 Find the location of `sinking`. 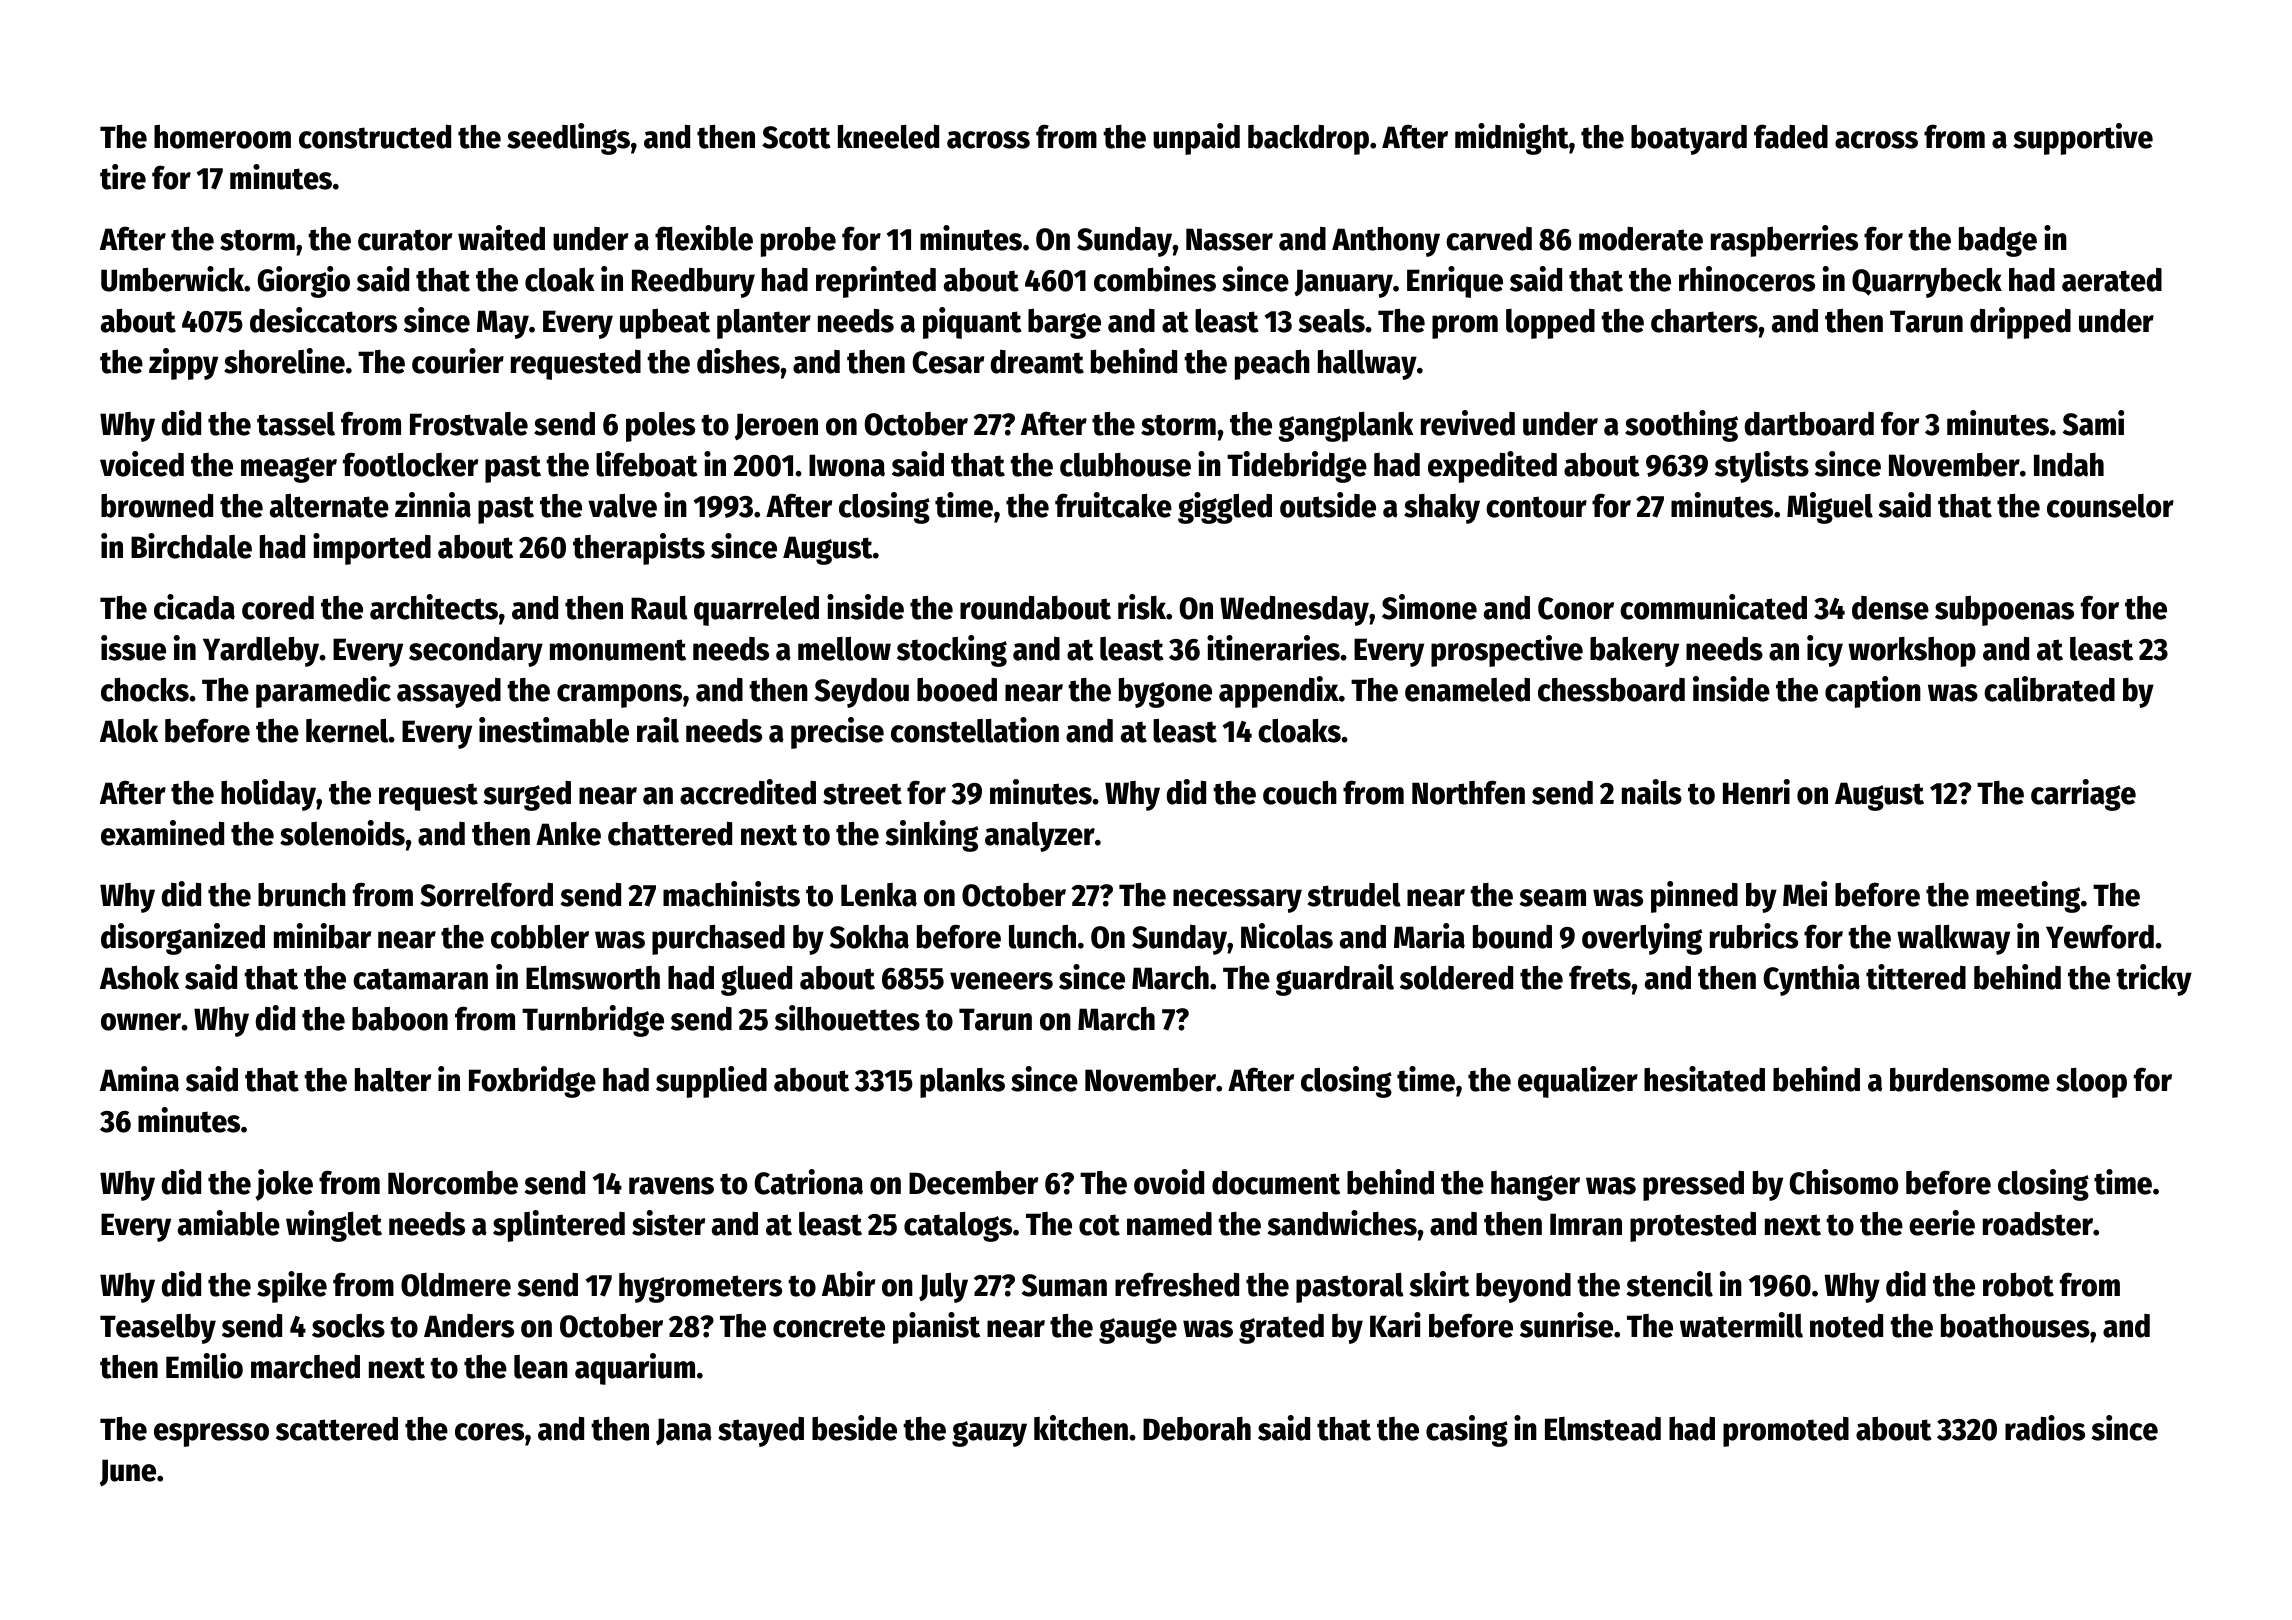

sinking is located at coordinates (932, 836).
